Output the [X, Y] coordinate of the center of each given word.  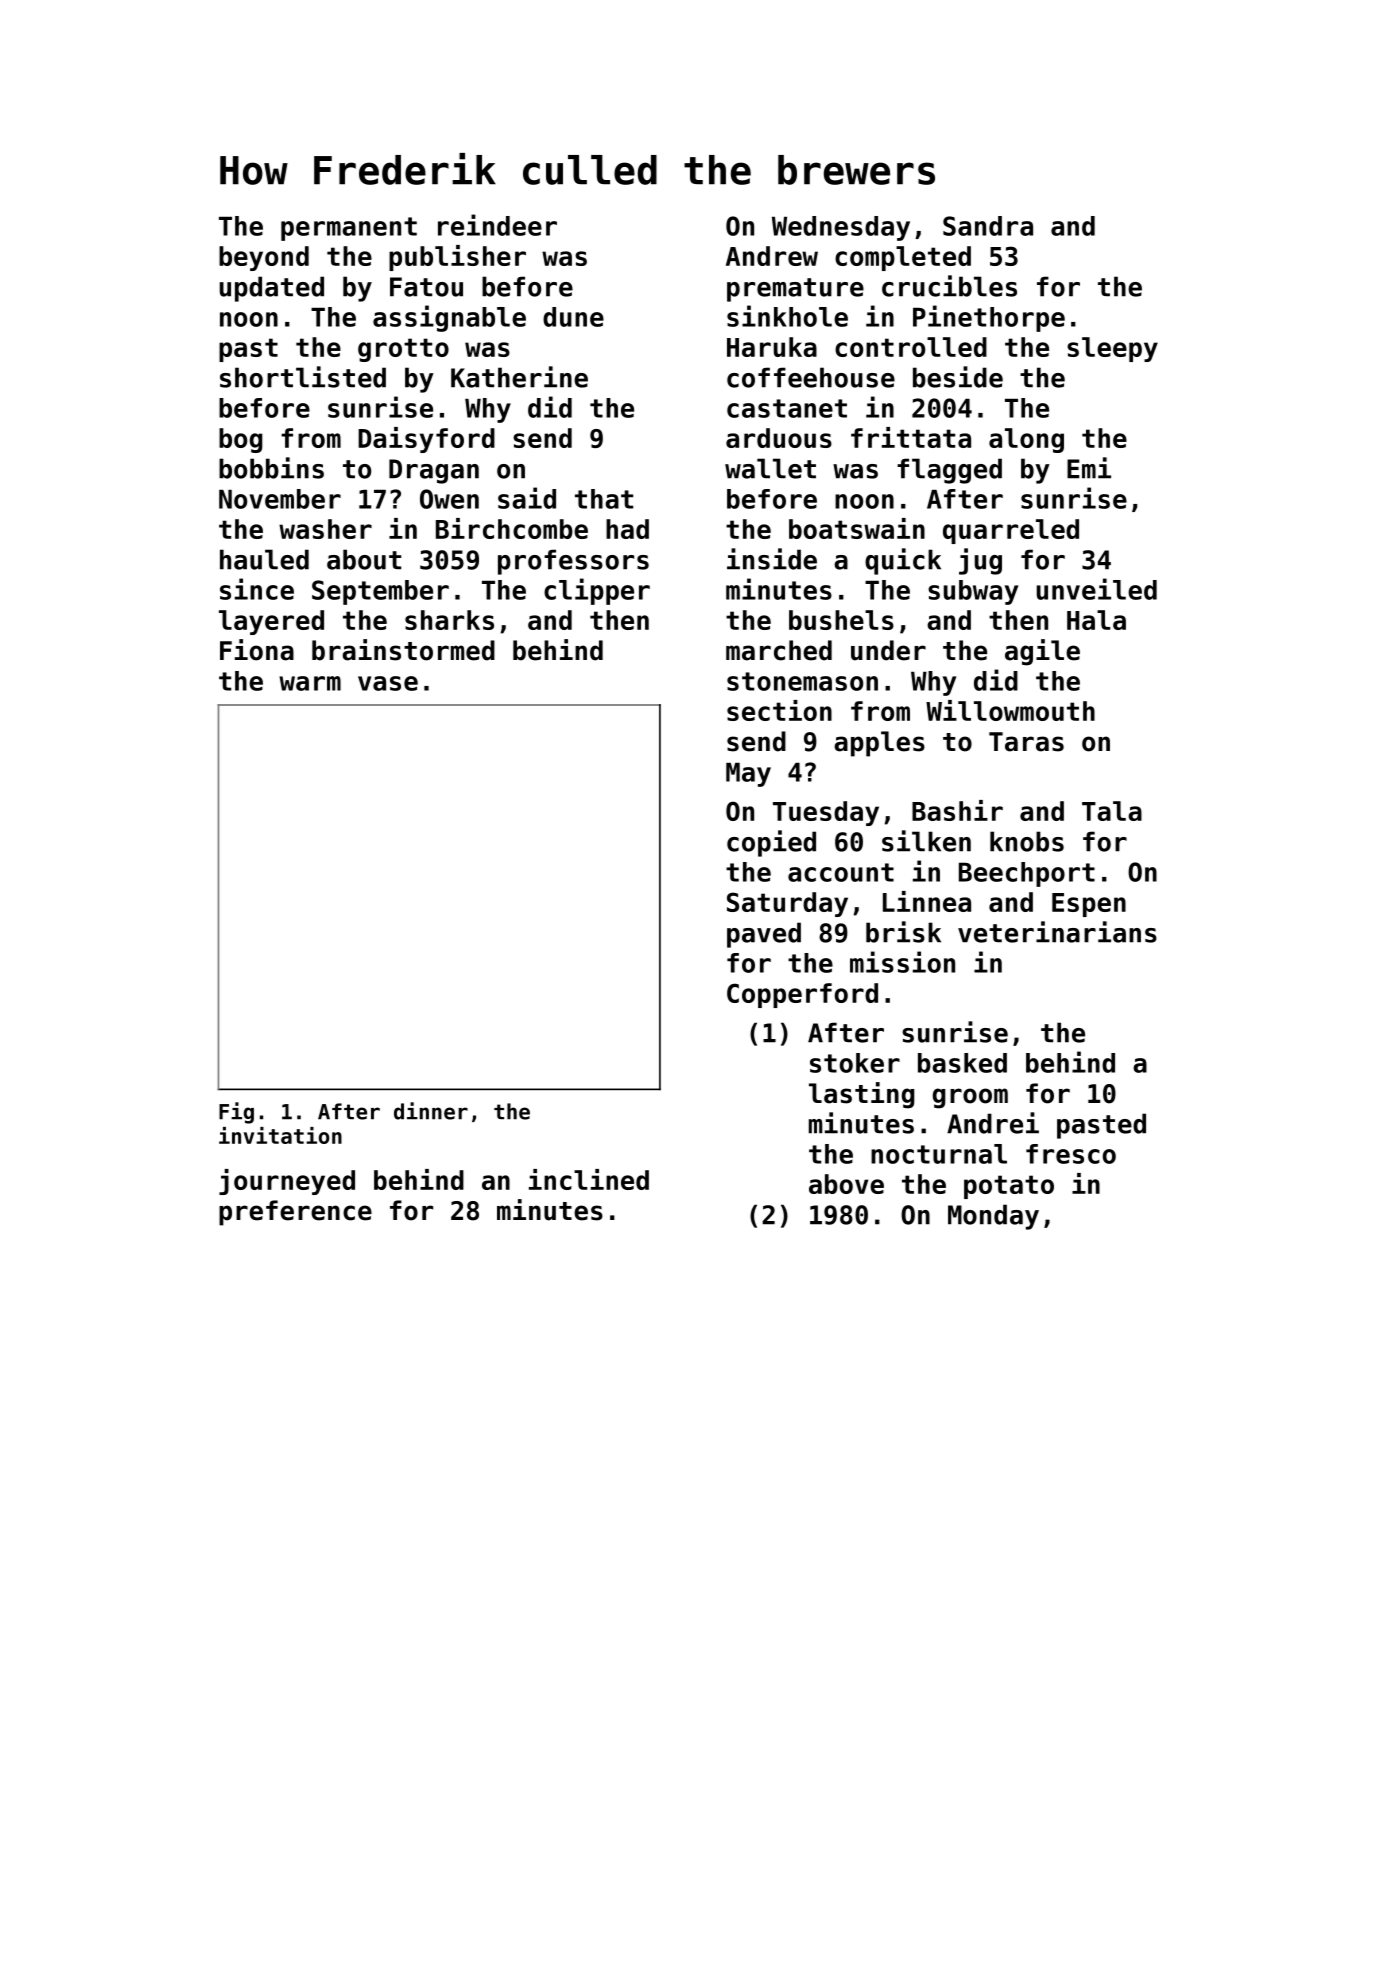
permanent [349, 229]
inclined [589, 1179]
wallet [770, 468]
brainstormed [403, 650]
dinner [431, 1111]
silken [926, 841]
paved [764, 935]
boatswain [857, 528]
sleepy [1112, 349]
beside [958, 377]
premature [795, 290]
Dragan [434, 471]
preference [295, 1213]
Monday [993, 1217]
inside [772, 559]
